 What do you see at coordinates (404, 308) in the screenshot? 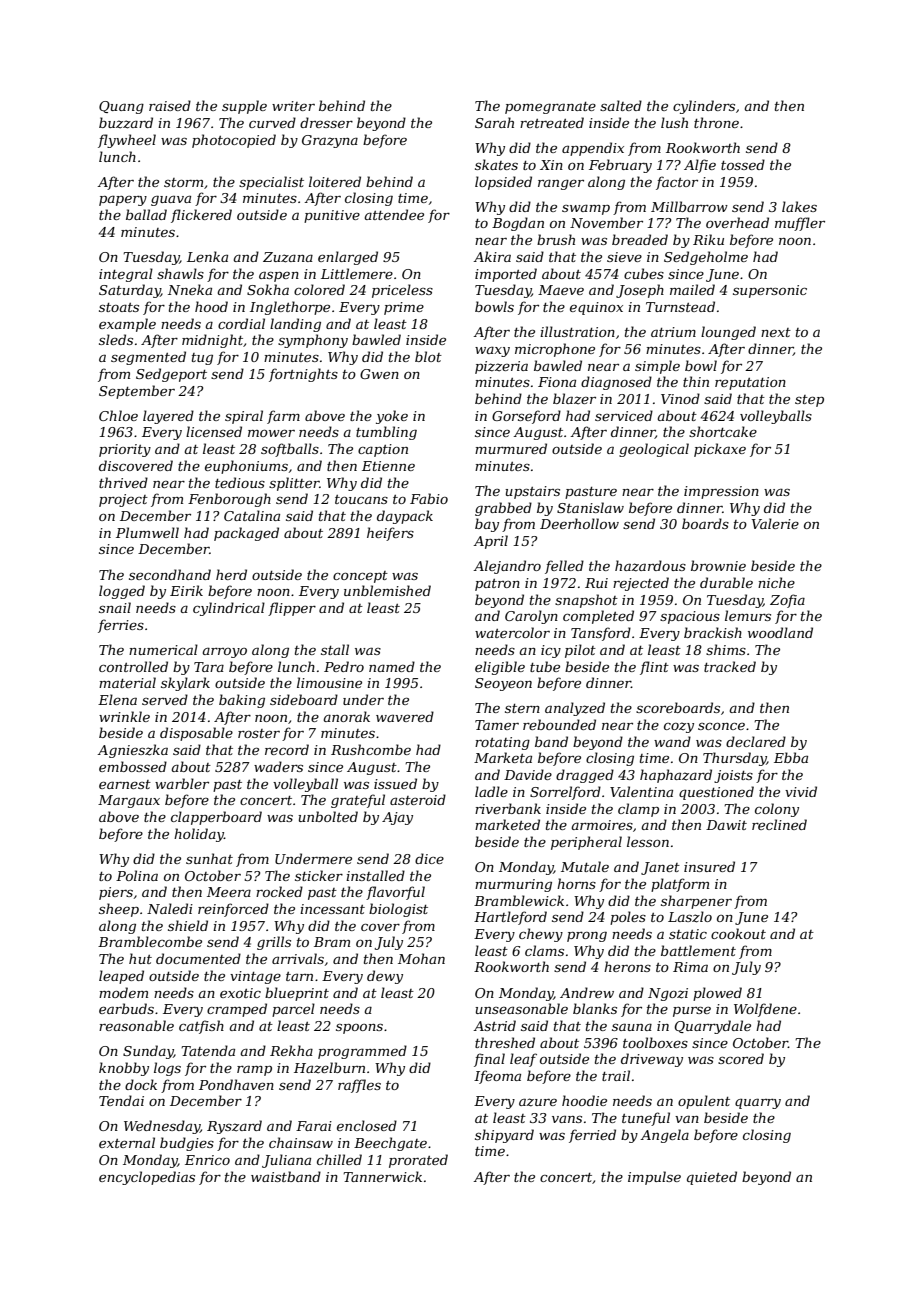
I see `prime` at bounding box center [404, 308].
